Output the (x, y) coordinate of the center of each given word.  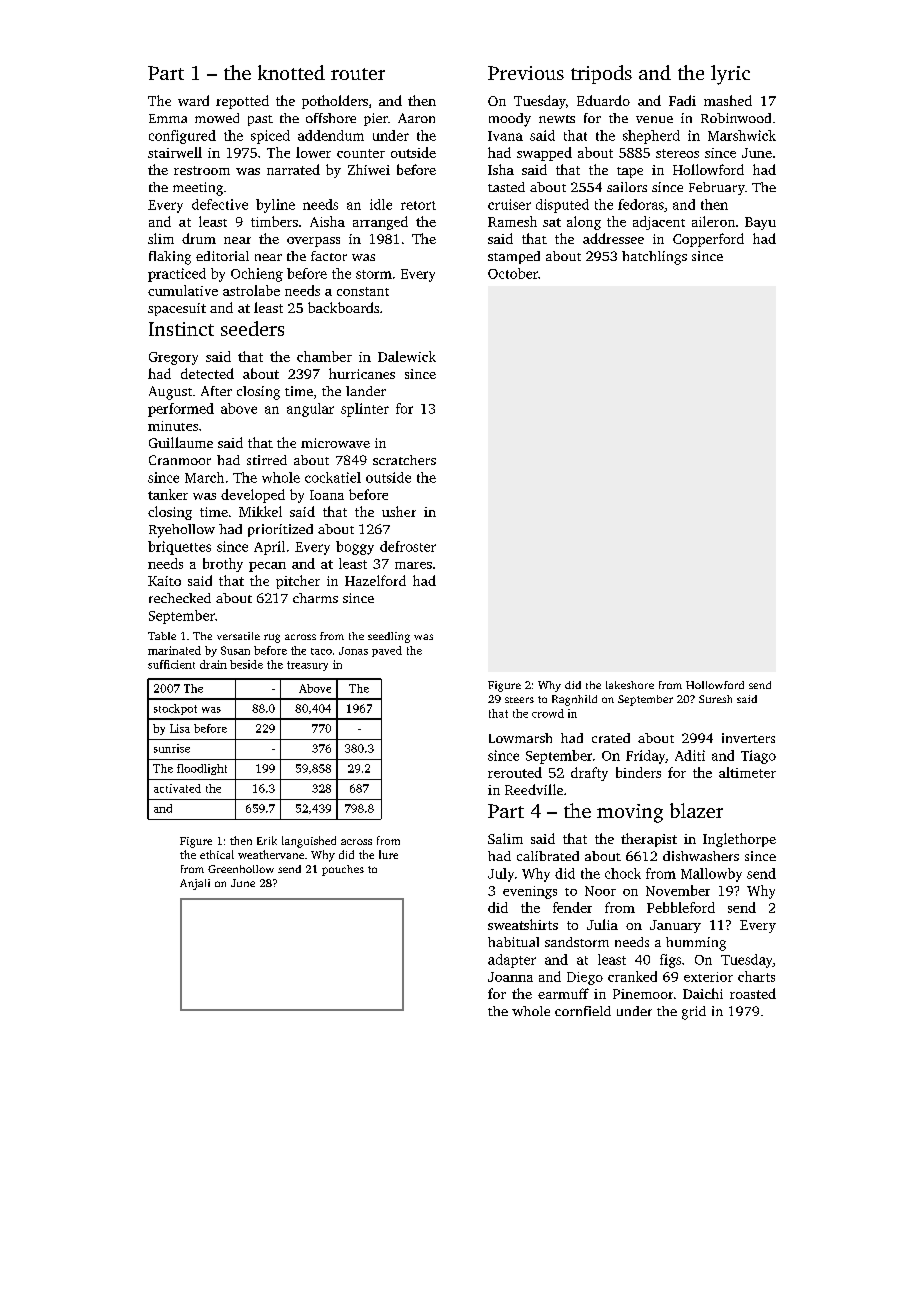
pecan (267, 567)
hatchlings (654, 258)
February (717, 188)
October (513, 273)
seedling (389, 637)
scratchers (404, 460)
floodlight (202, 769)
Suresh (715, 699)
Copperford (708, 240)
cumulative (183, 290)
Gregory (173, 358)
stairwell (175, 152)
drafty (589, 774)
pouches (343, 870)
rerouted (515, 772)
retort (418, 205)
